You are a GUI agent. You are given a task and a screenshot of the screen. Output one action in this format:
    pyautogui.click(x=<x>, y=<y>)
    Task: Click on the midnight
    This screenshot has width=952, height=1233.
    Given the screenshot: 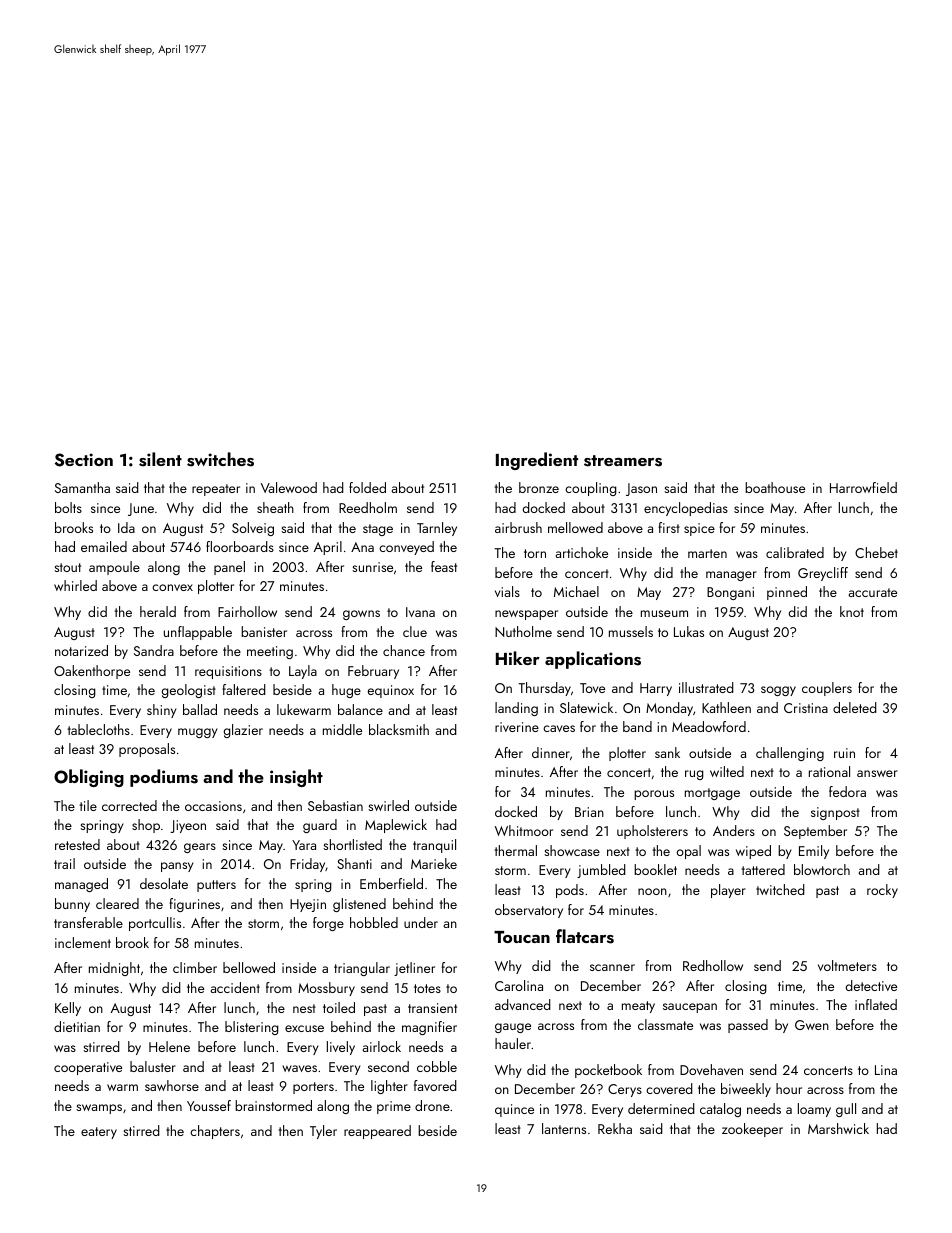 What is the action you would take?
    pyautogui.click(x=114, y=969)
